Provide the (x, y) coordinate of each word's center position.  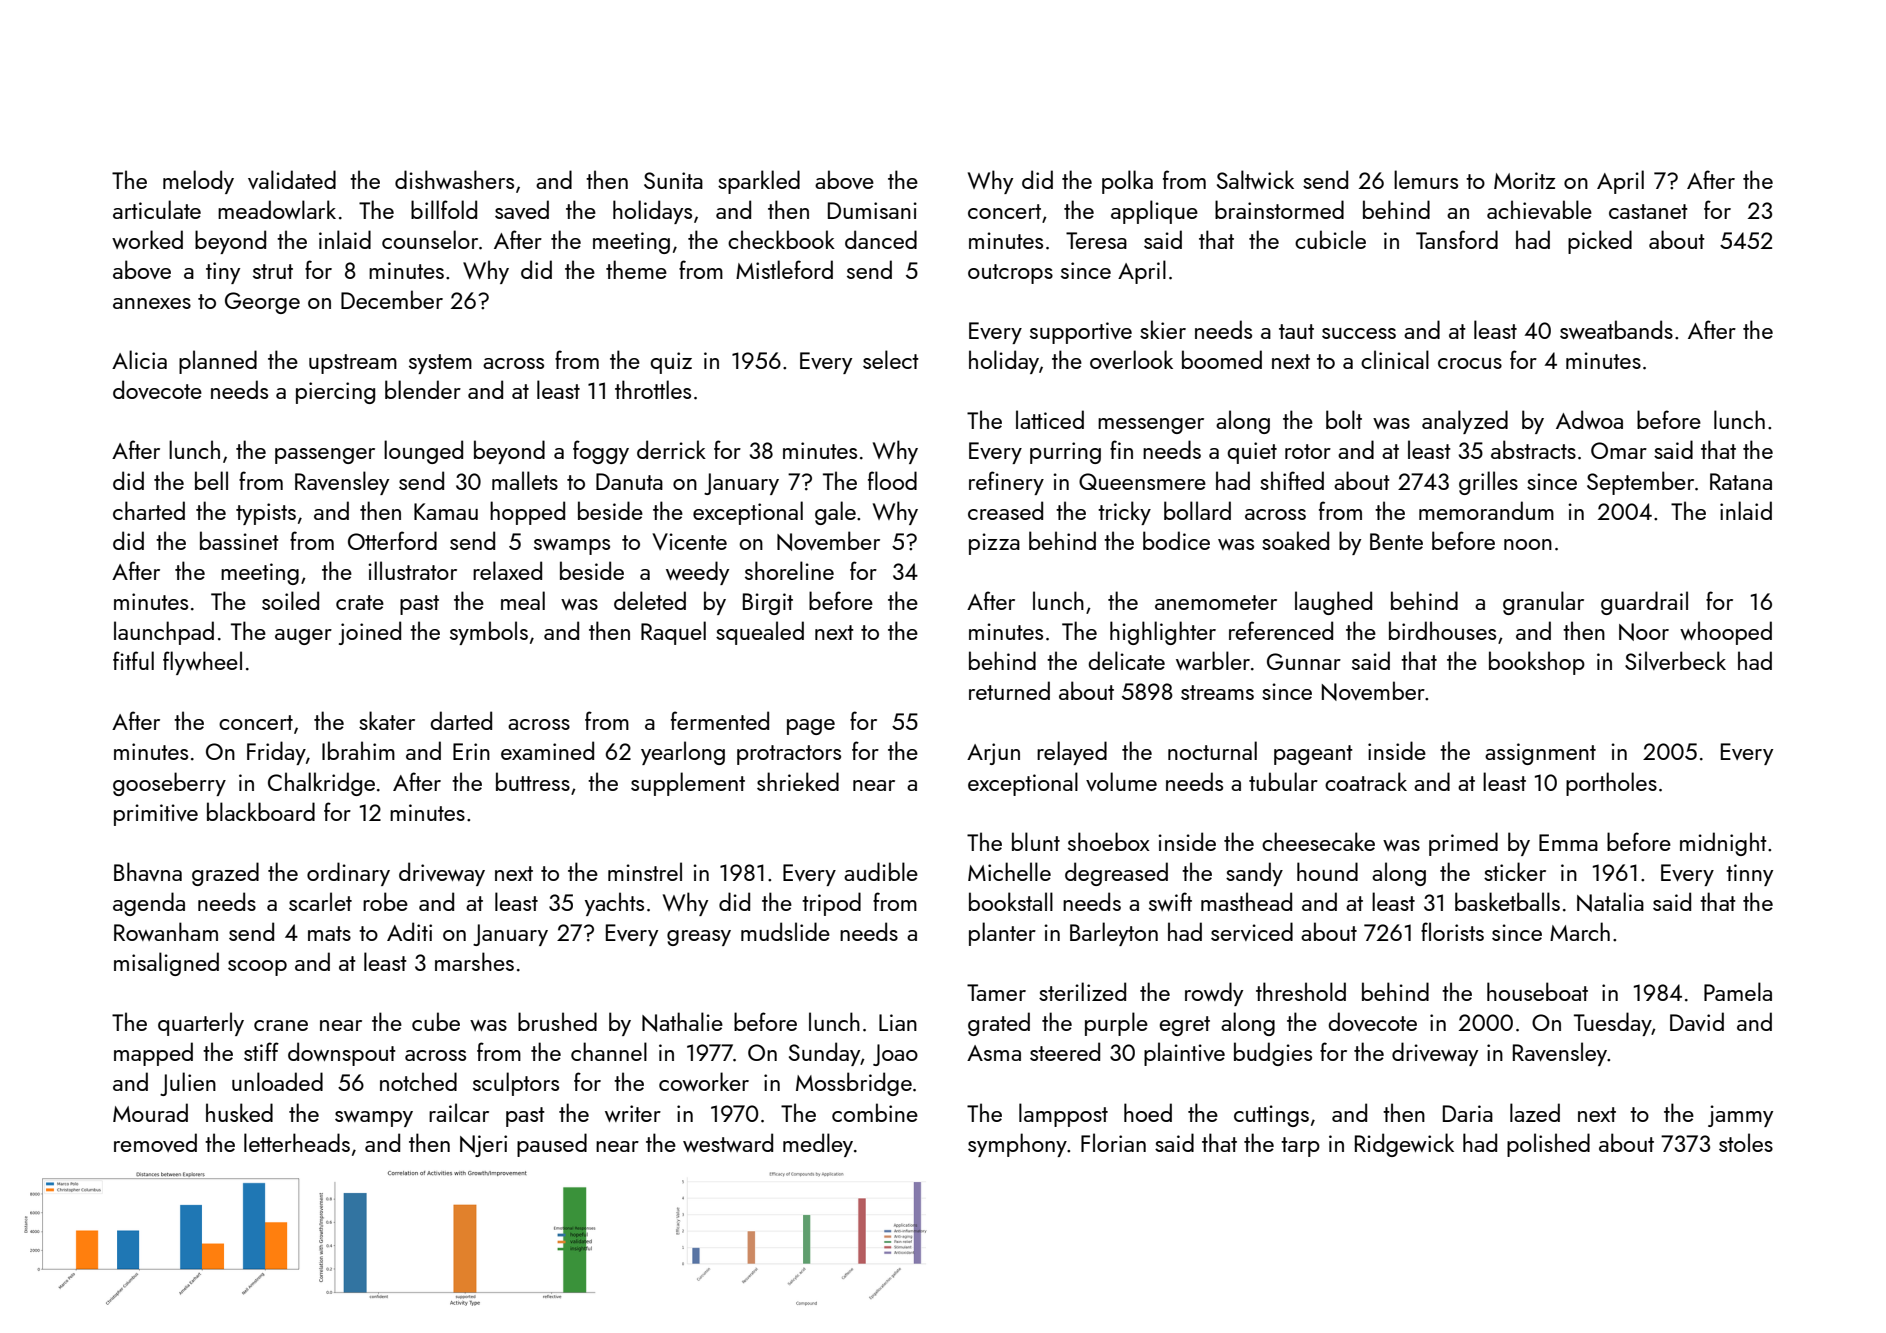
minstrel (645, 871)
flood (892, 480)
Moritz (1524, 180)
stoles (1746, 1142)
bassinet (239, 540)
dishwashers (454, 179)
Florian (1113, 1142)
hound (1327, 871)
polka (1127, 182)
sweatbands (1616, 329)
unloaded (277, 1081)
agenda (149, 904)
